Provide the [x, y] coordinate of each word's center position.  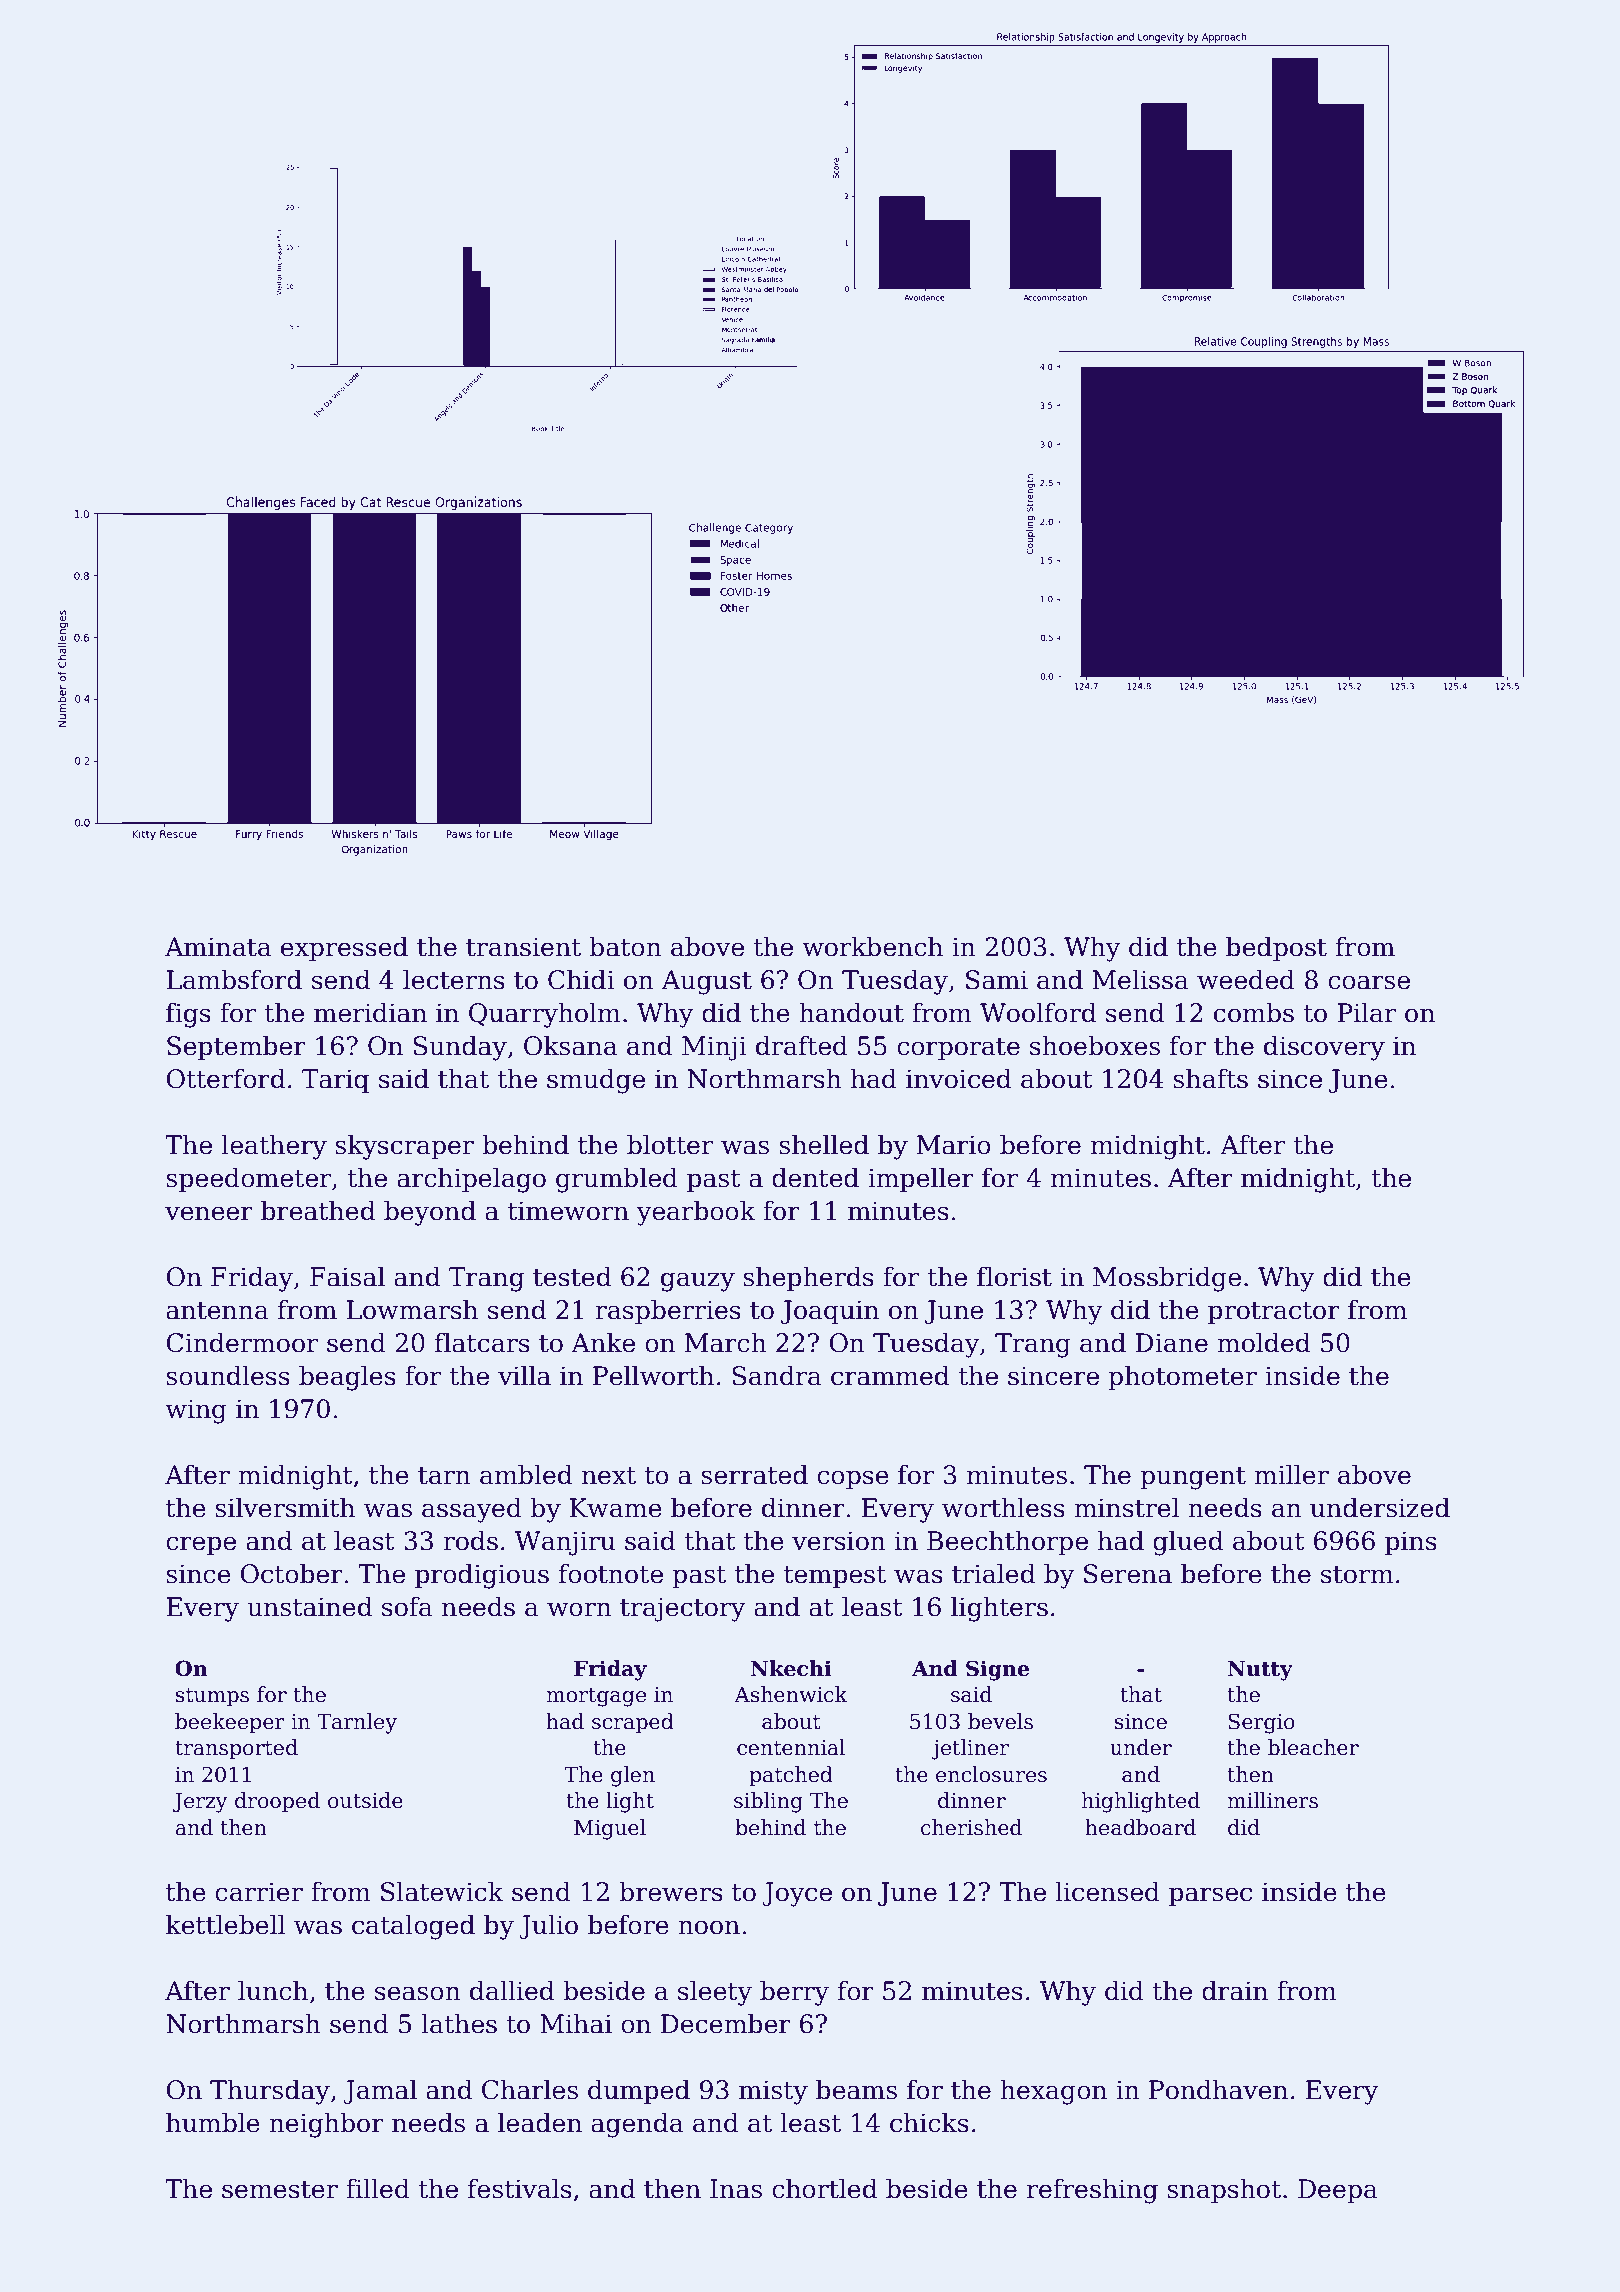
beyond [430, 1213]
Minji [714, 1048]
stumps [212, 1697]
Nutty [1260, 1671]
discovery [1324, 1048]
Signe [997, 1670]
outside [365, 1800]
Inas [736, 2189]
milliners [1273, 1800]
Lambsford [234, 979]
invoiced [958, 1078]
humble [213, 2122]
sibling [768, 1802]
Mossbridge [1167, 1279]
